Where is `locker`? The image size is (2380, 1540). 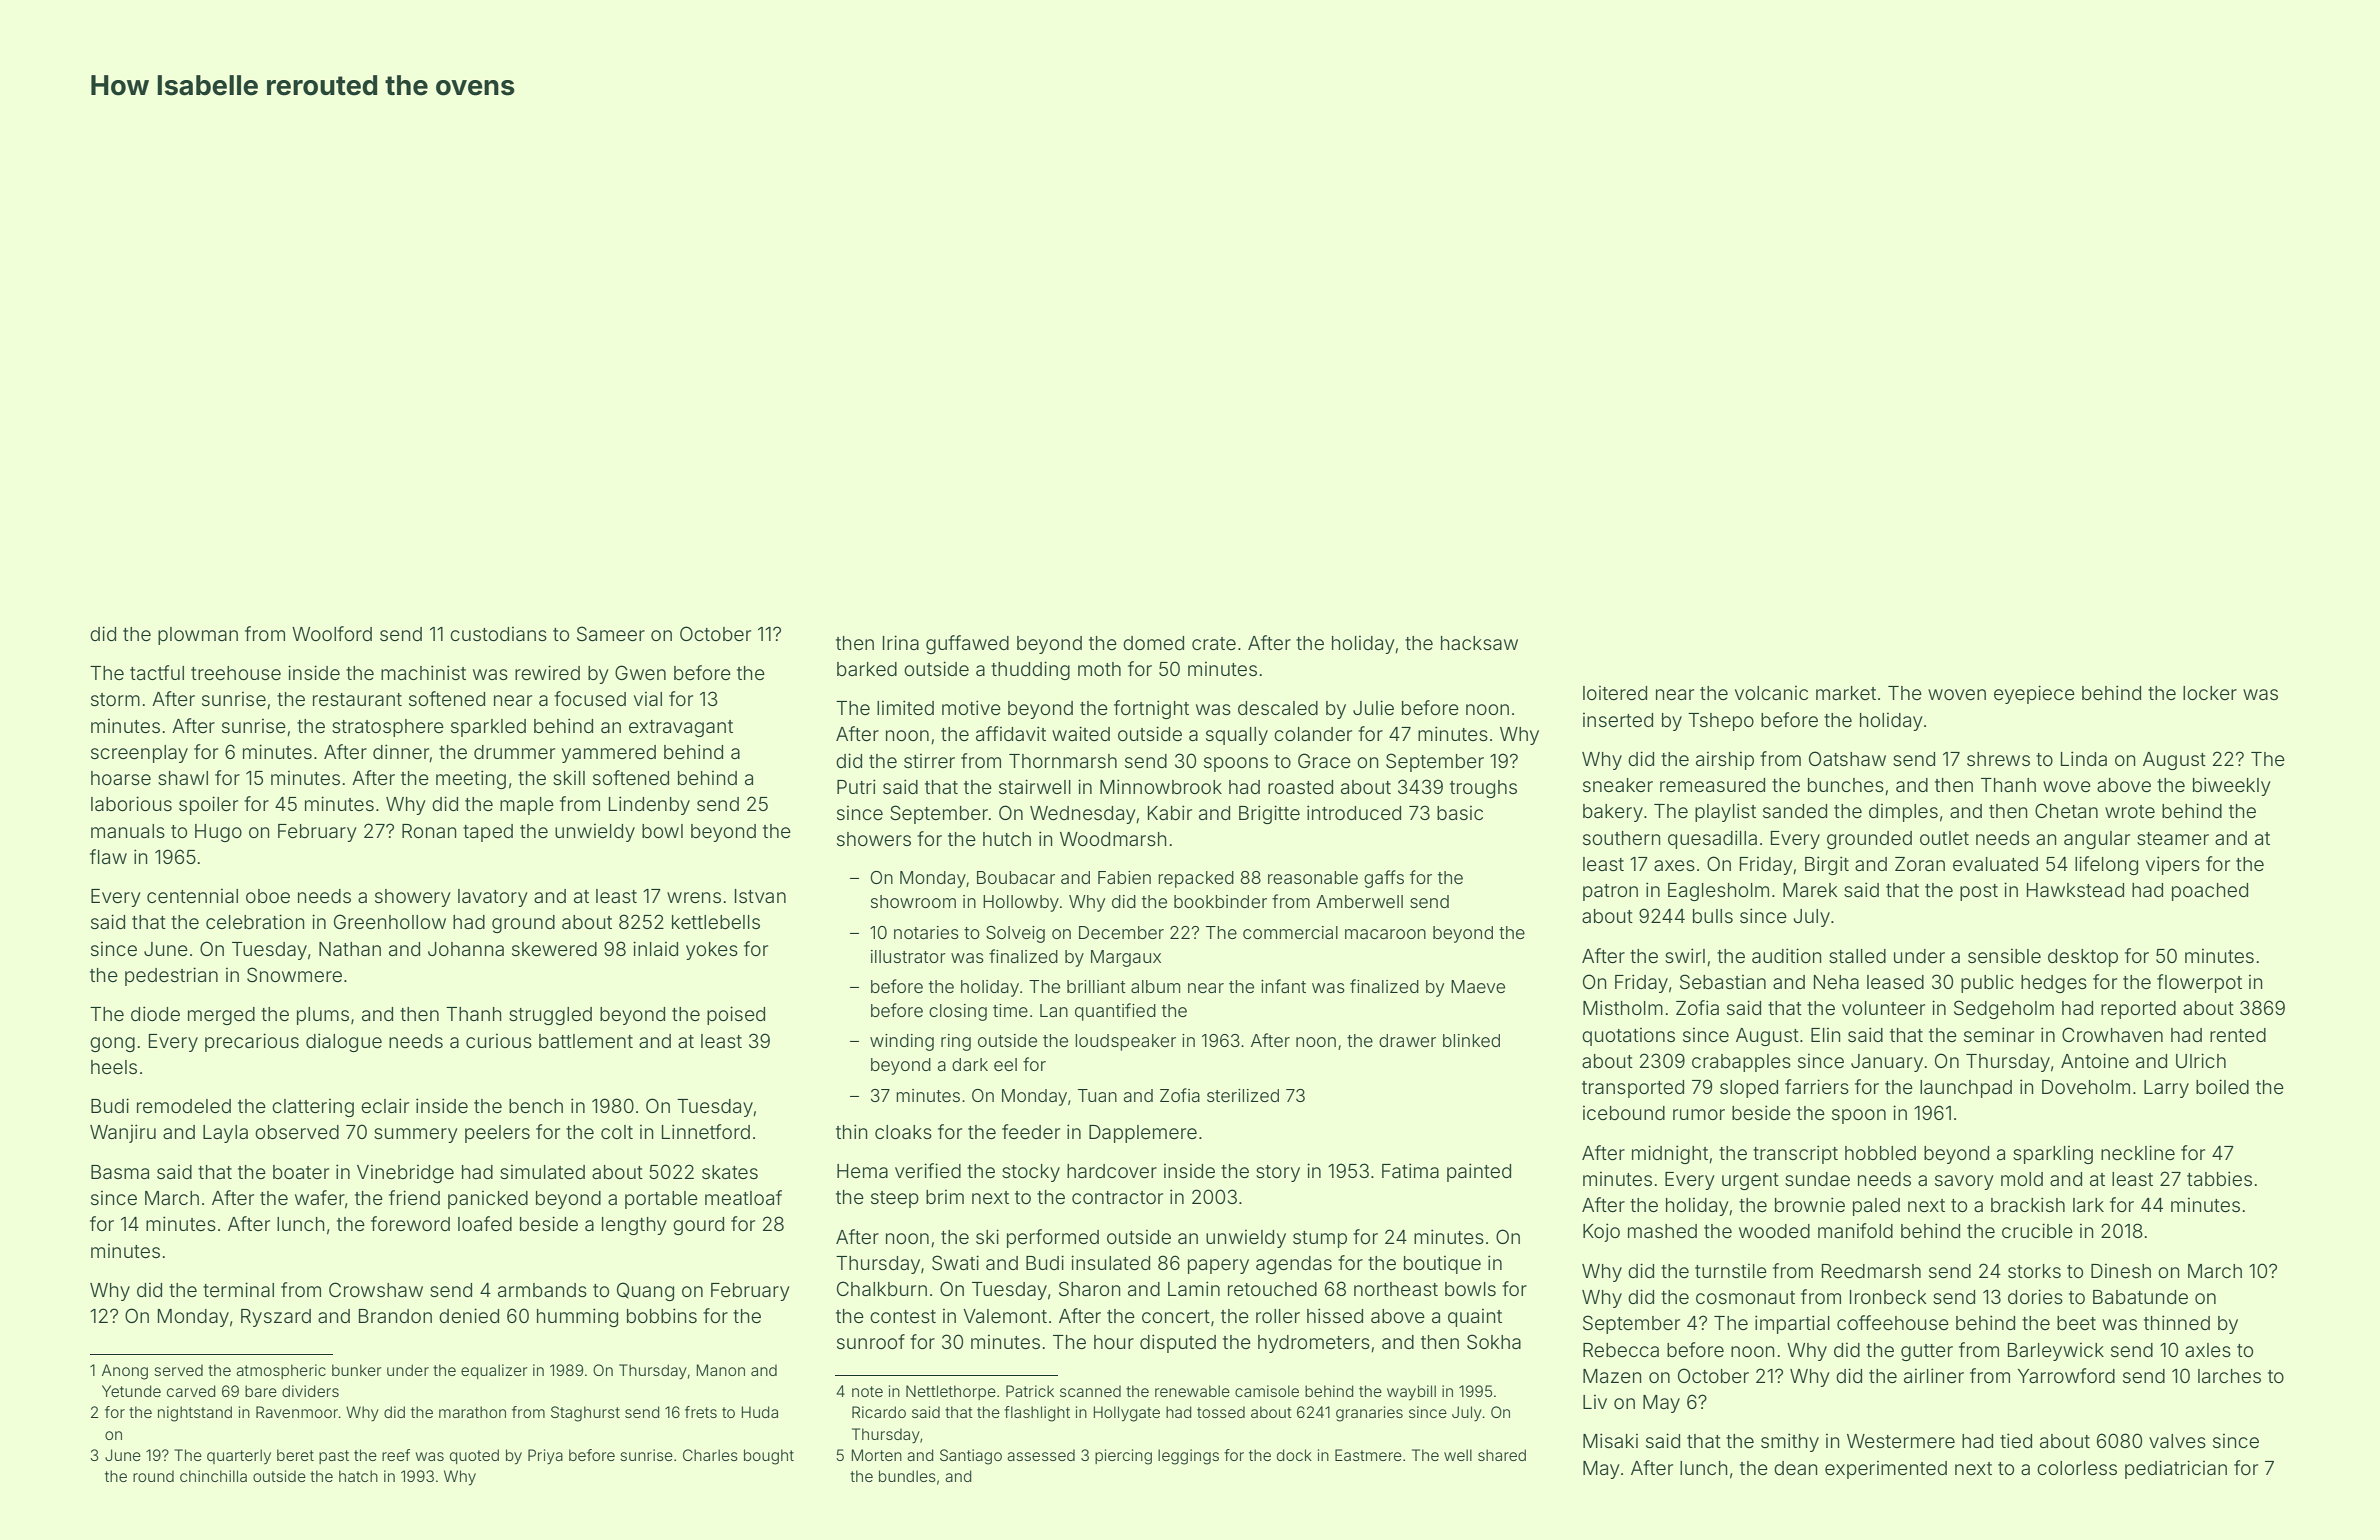
locker is located at coordinates (2210, 693).
